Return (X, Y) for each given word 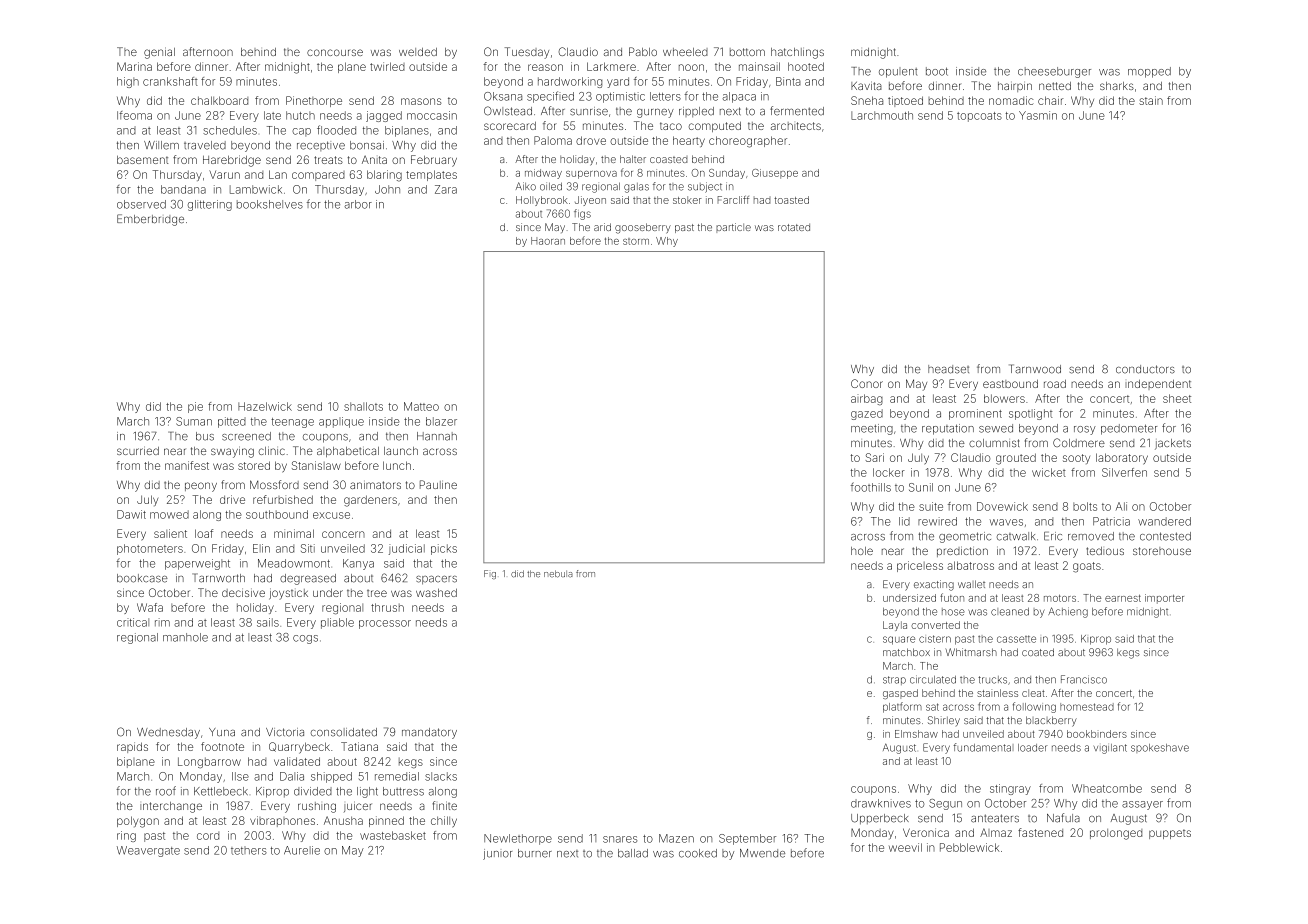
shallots (363, 406)
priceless (920, 566)
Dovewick (1002, 506)
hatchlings (797, 53)
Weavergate (148, 851)
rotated (794, 227)
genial (159, 53)
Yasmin (1038, 115)
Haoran (548, 241)
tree (377, 593)
